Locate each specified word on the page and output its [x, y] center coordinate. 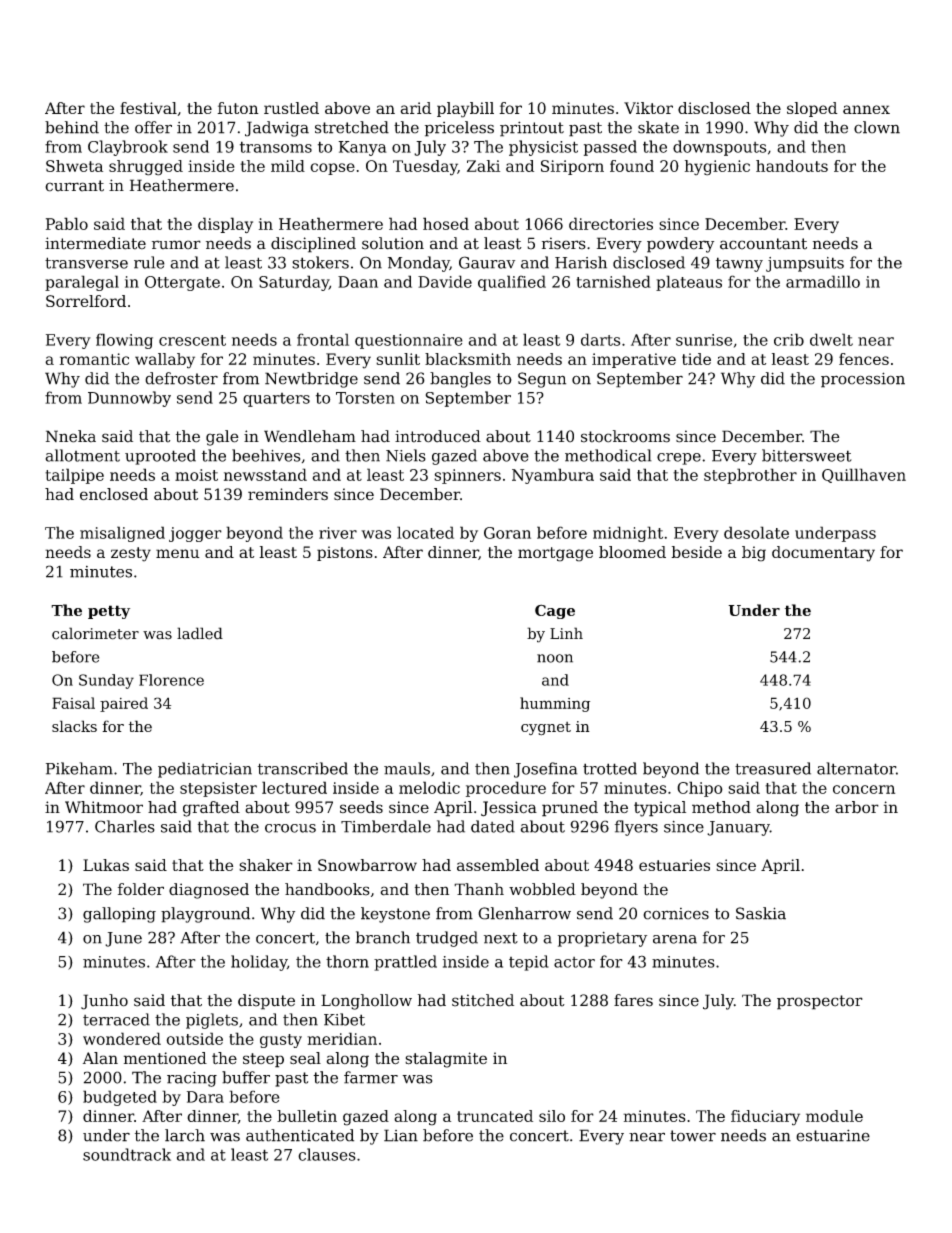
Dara [205, 1097]
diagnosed [209, 891]
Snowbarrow [367, 865]
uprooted [160, 457]
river [338, 533]
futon [238, 108]
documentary [823, 554]
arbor [857, 807]
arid [416, 108]
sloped [812, 109]
